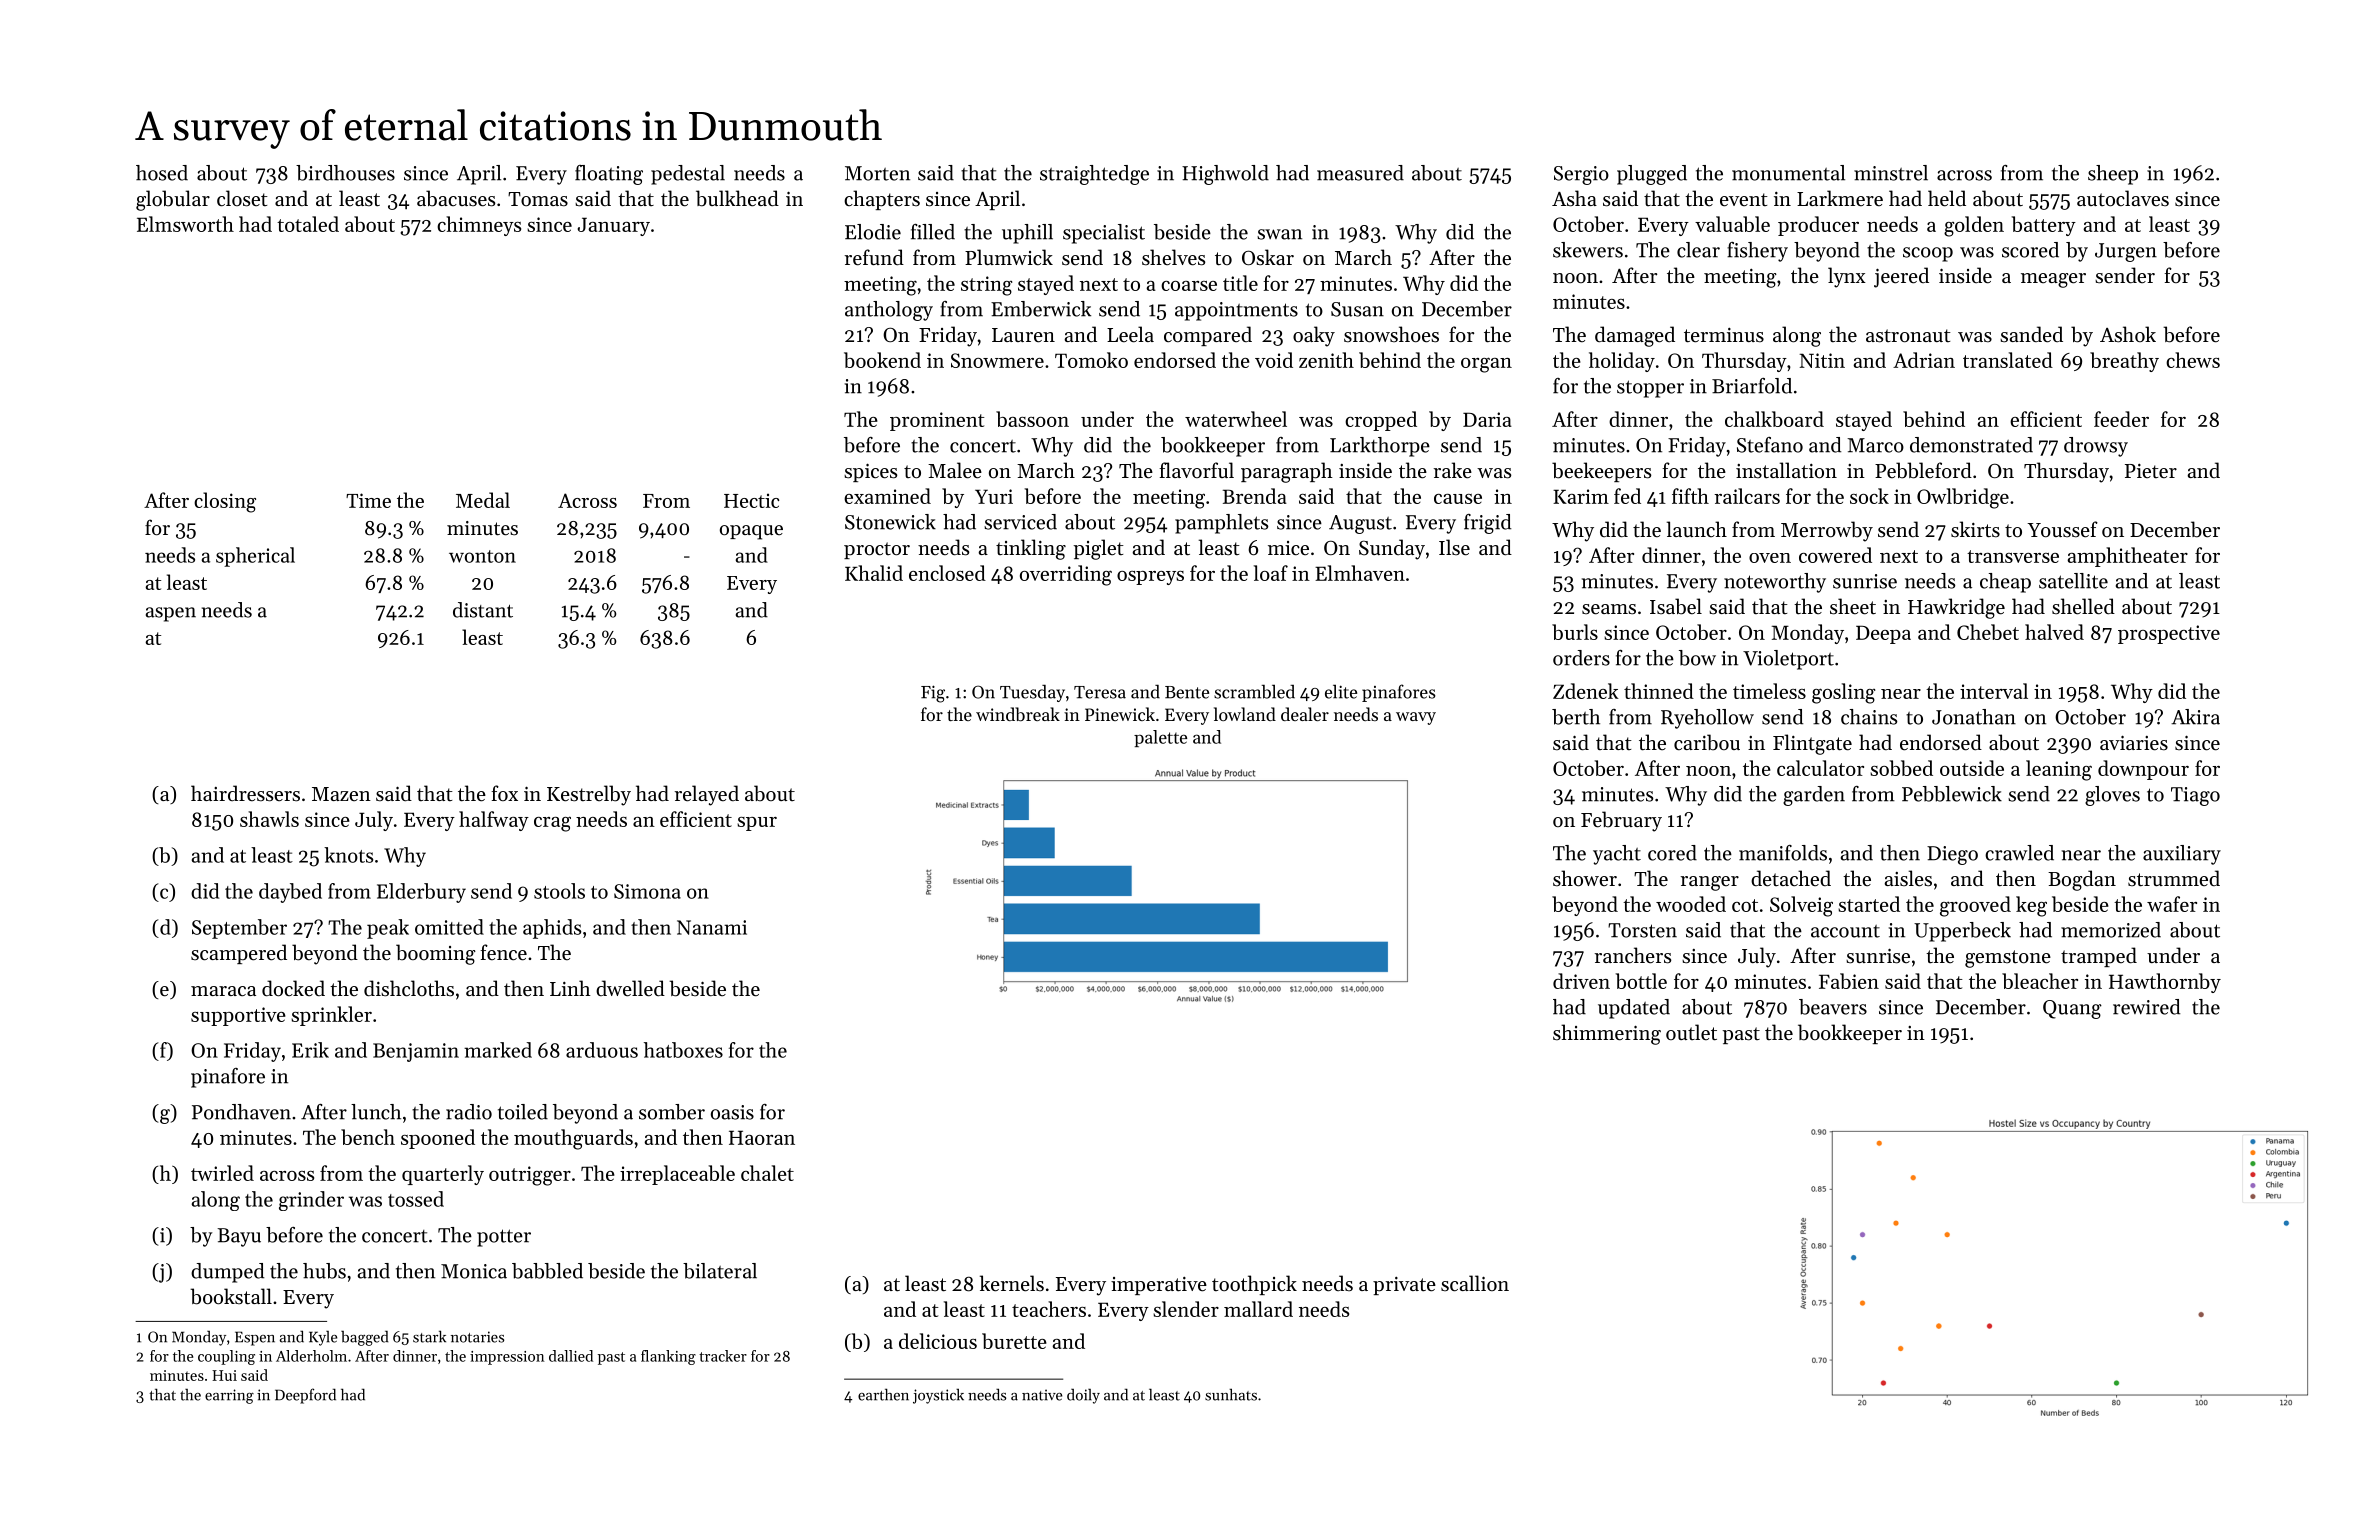 Image resolution: width=2356 pixels, height=1524 pixels. I want to click on hubs, so click(324, 1271).
